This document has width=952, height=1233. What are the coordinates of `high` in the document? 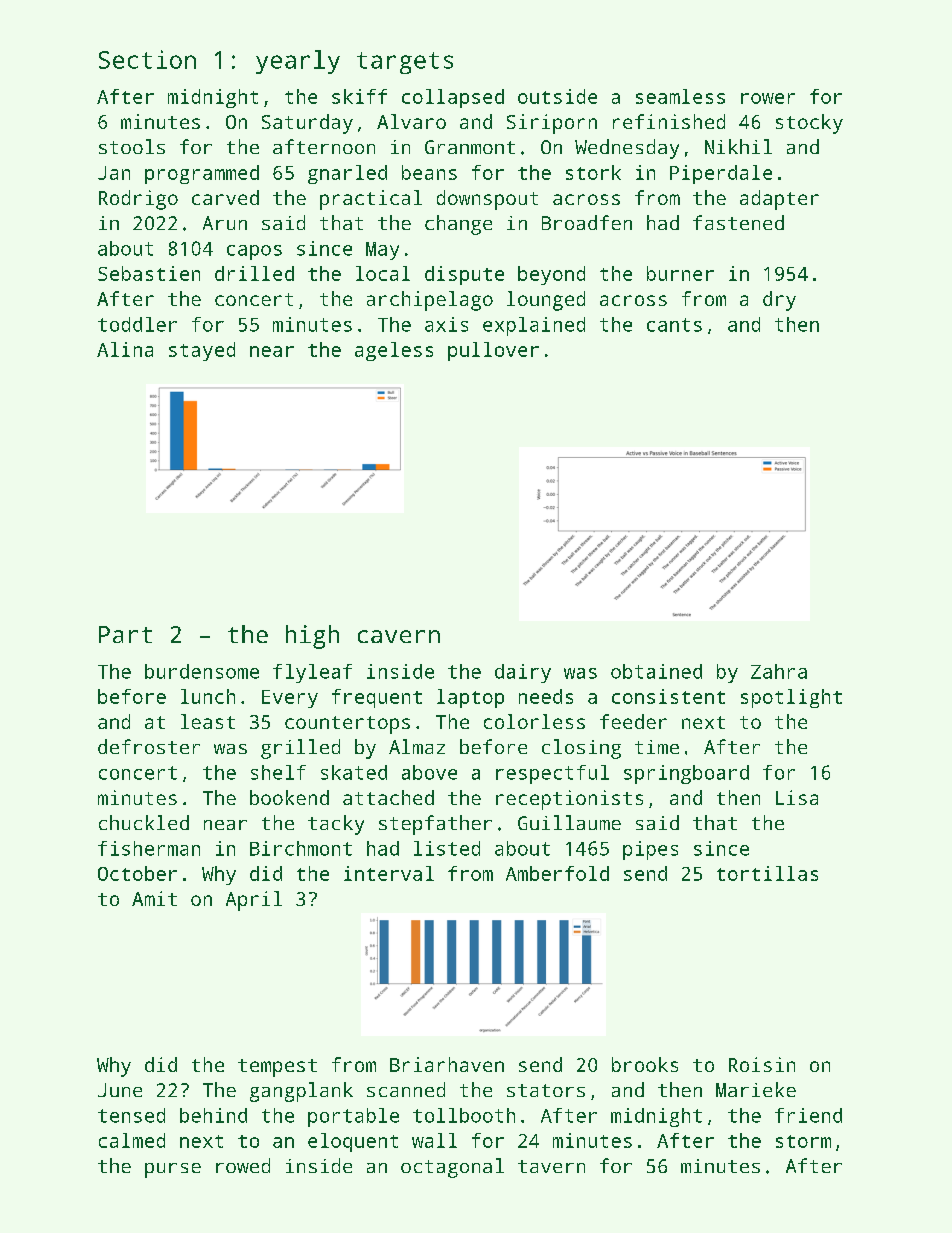 It's located at (312, 637).
